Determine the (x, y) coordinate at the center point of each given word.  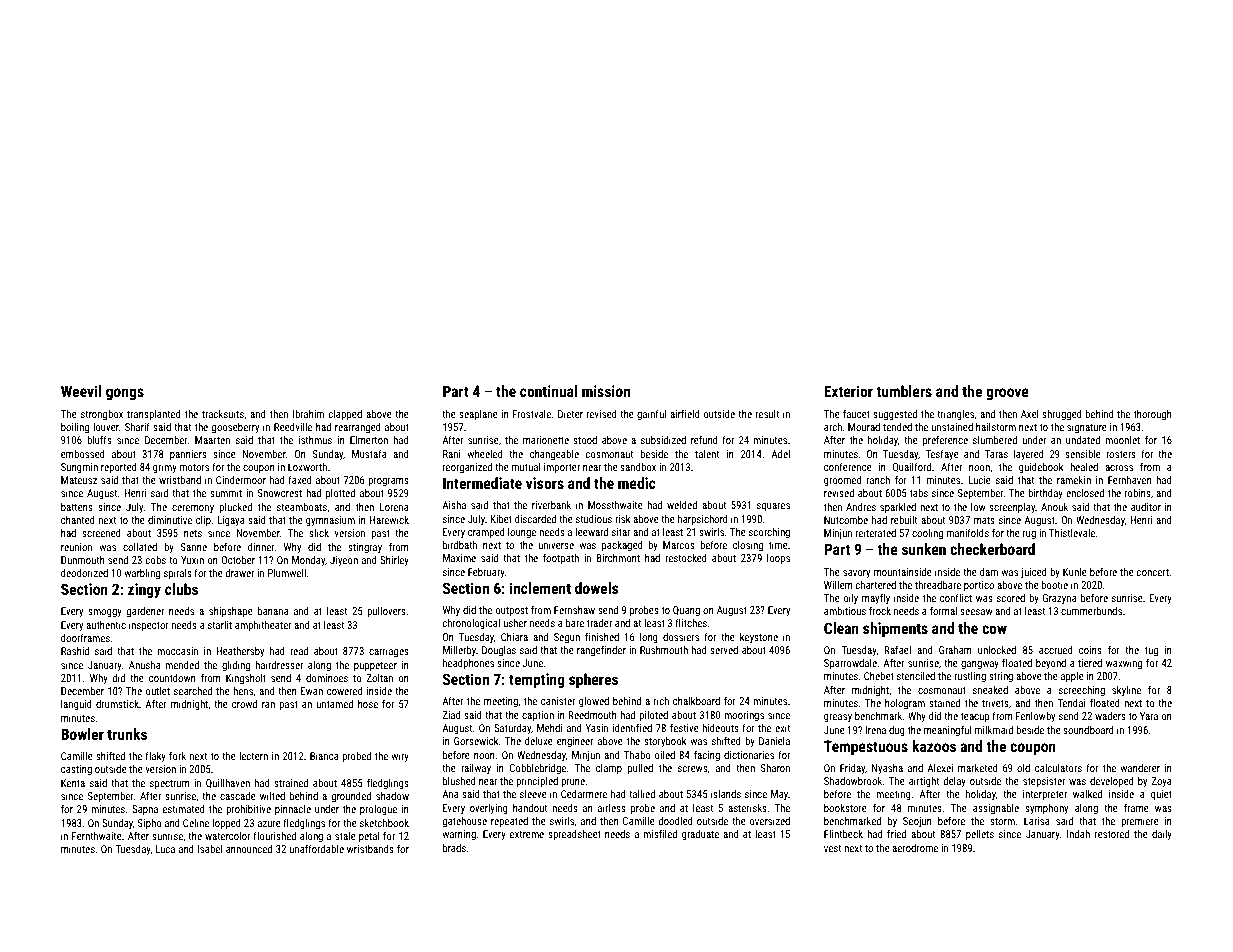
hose (368, 704)
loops (778, 559)
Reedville (293, 427)
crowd (244, 704)
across (1119, 468)
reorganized (467, 468)
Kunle (1075, 572)
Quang (686, 611)
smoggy (105, 613)
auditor (1146, 507)
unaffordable (316, 848)
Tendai (1071, 703)
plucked (235, 508)
